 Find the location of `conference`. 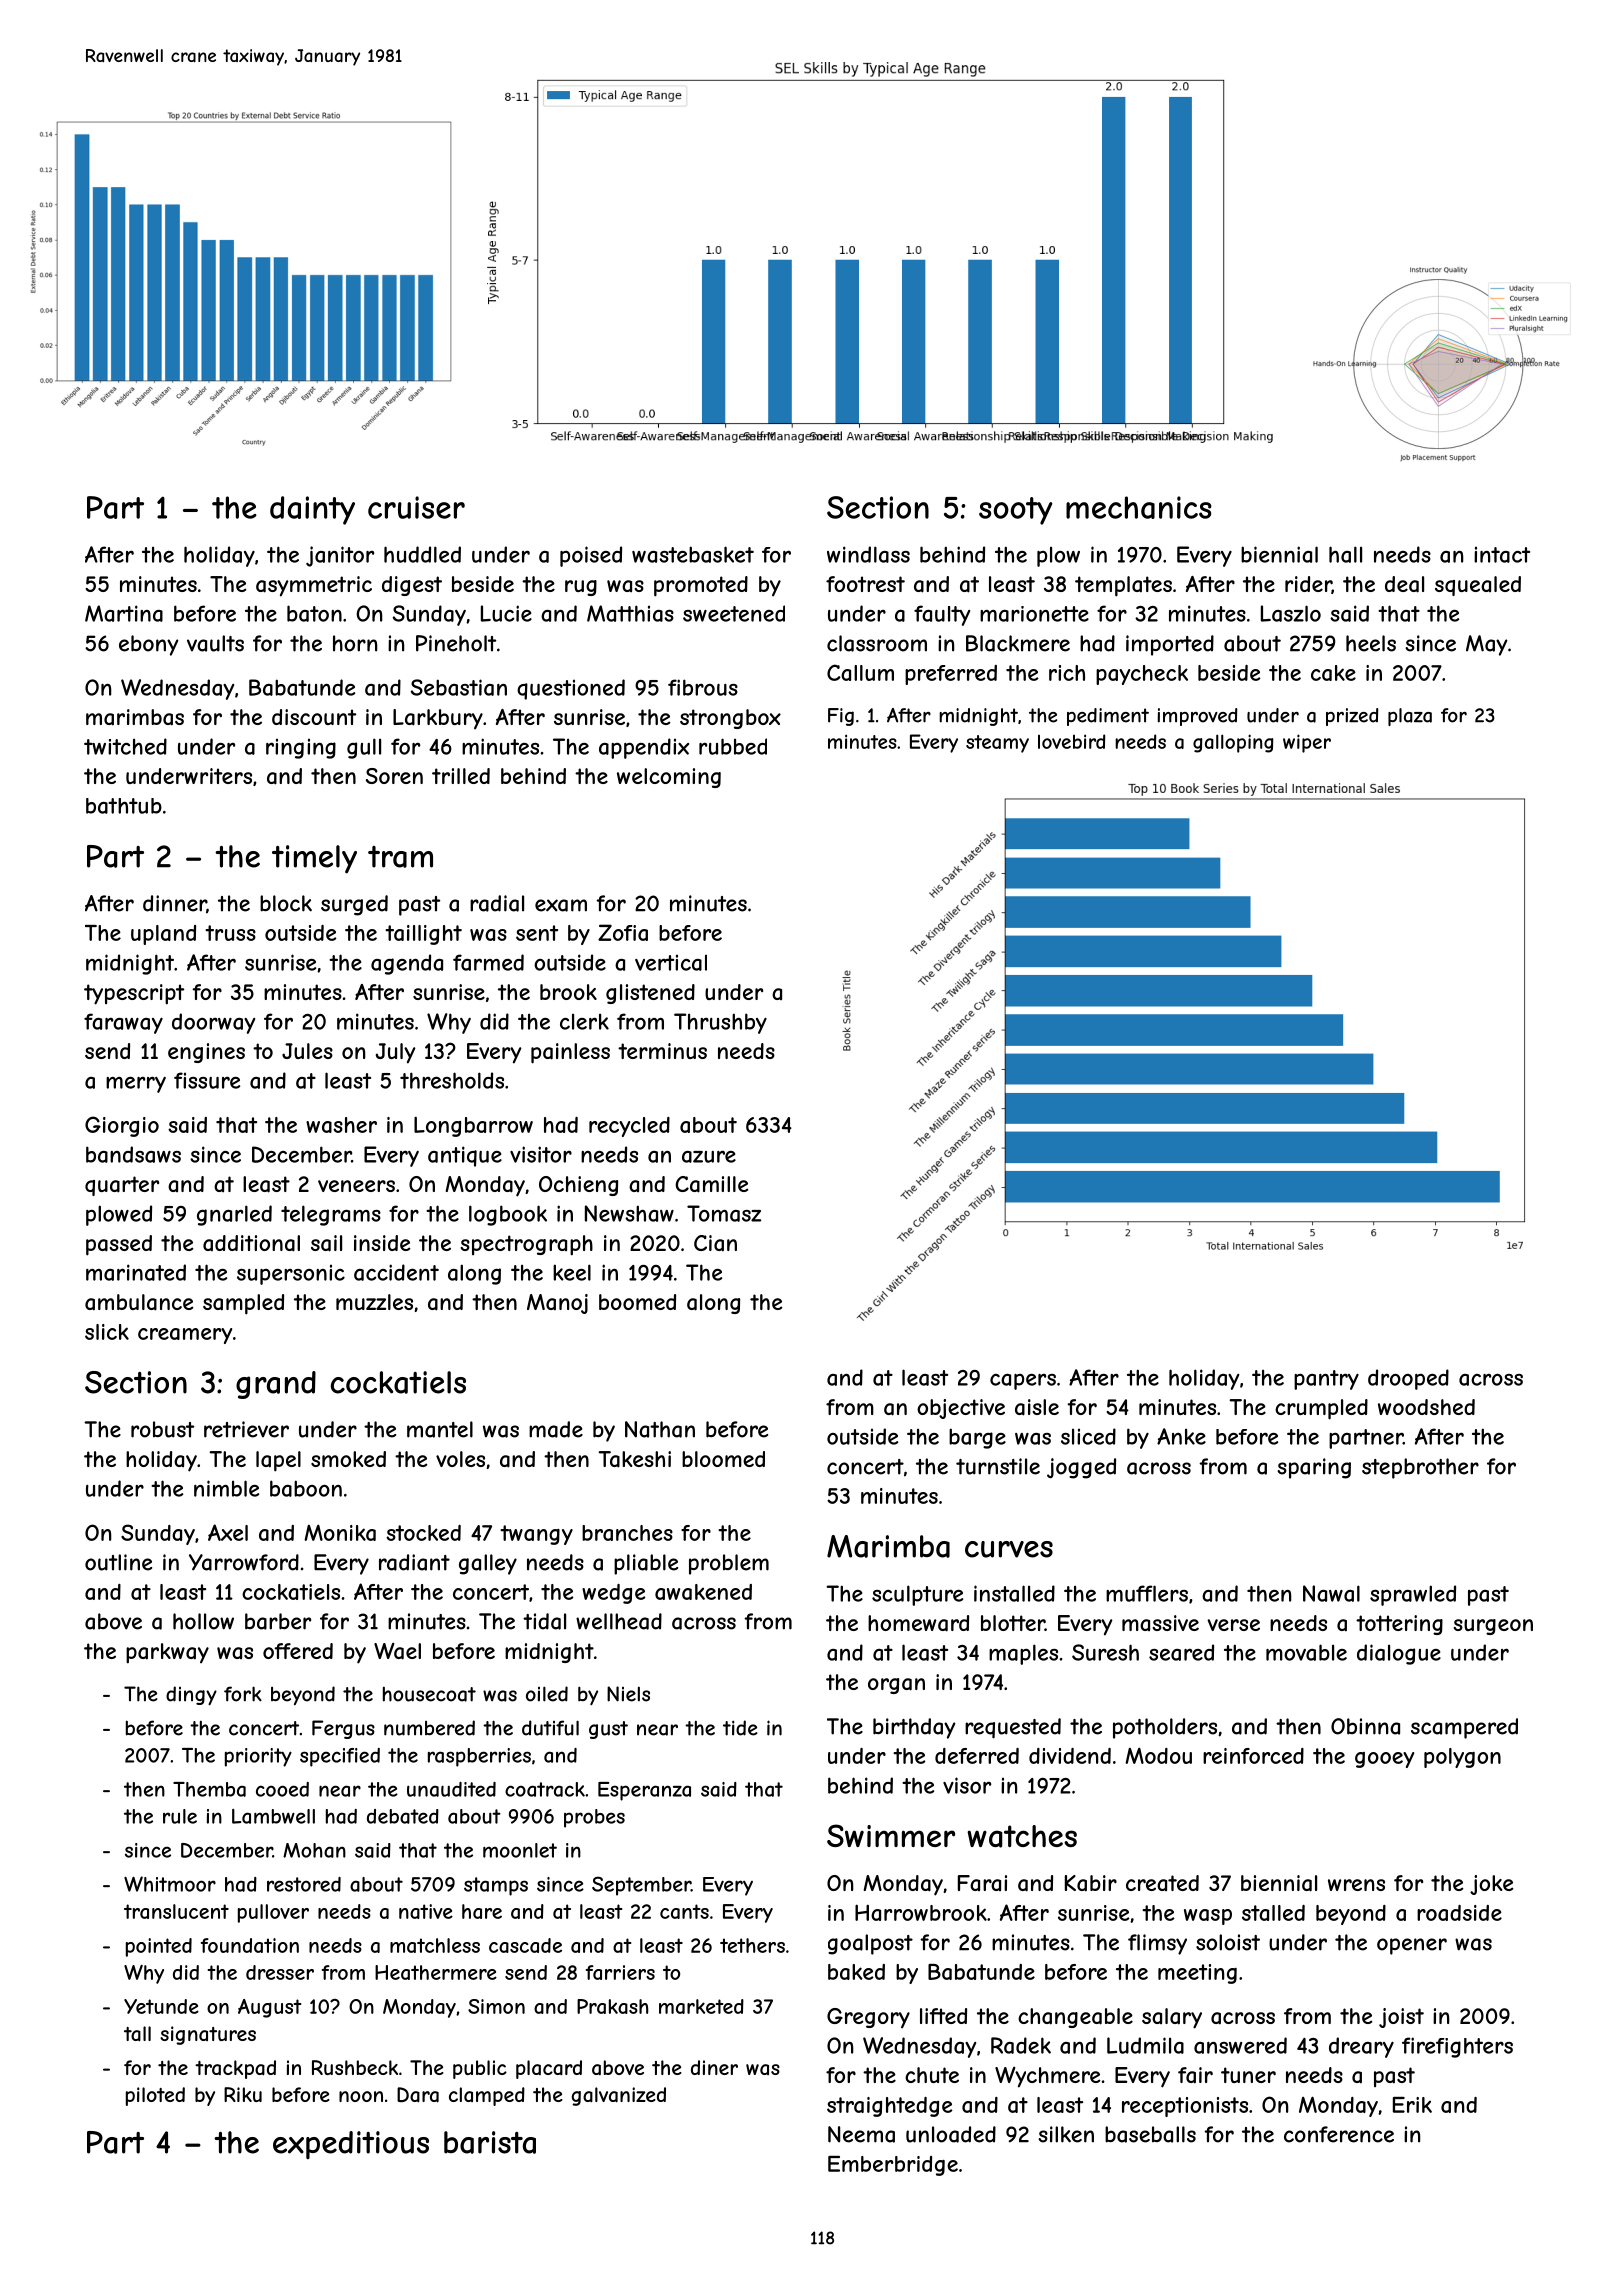

conference is located at coordinates (1339, 2134).
